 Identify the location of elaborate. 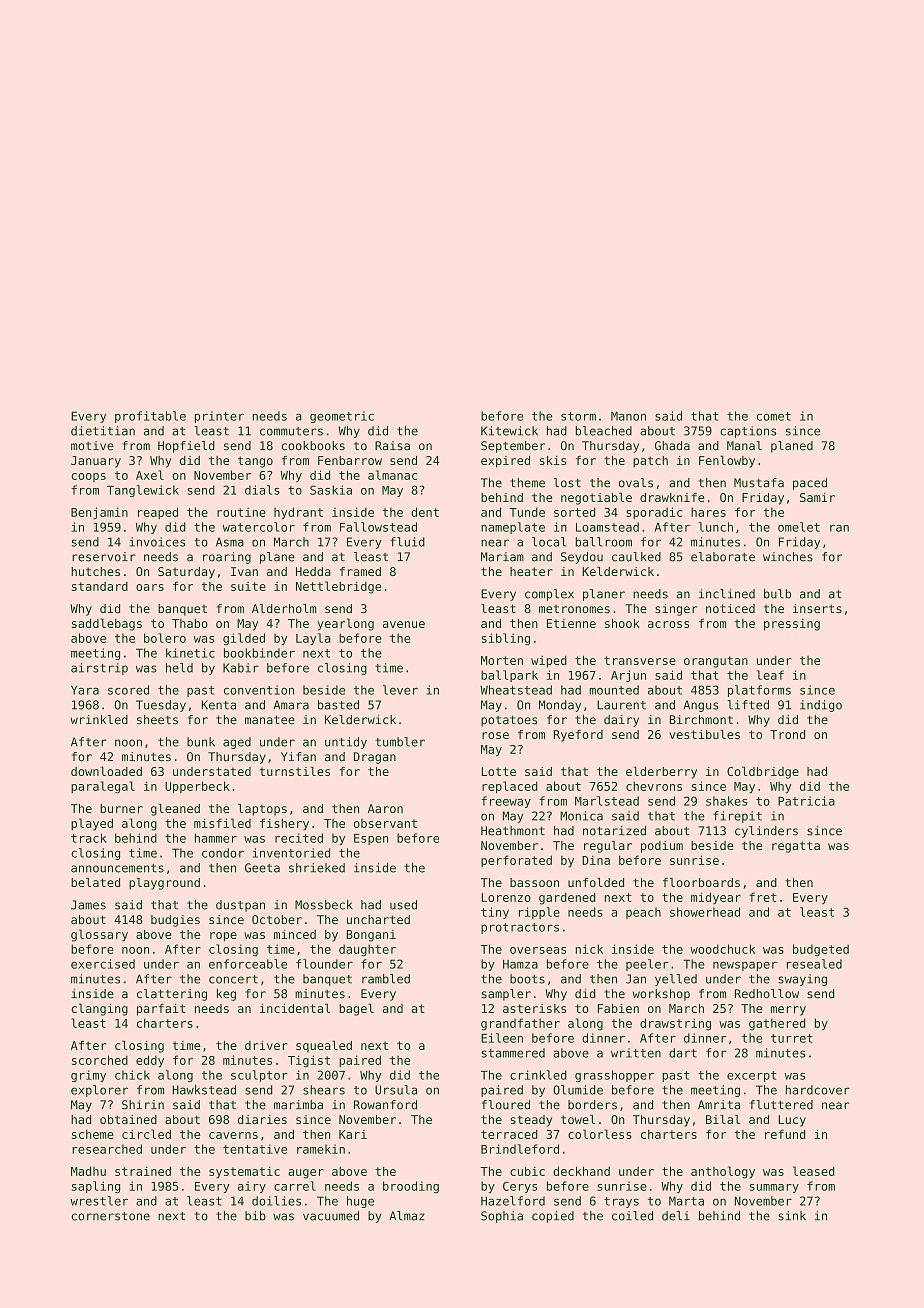
(723, 557).
